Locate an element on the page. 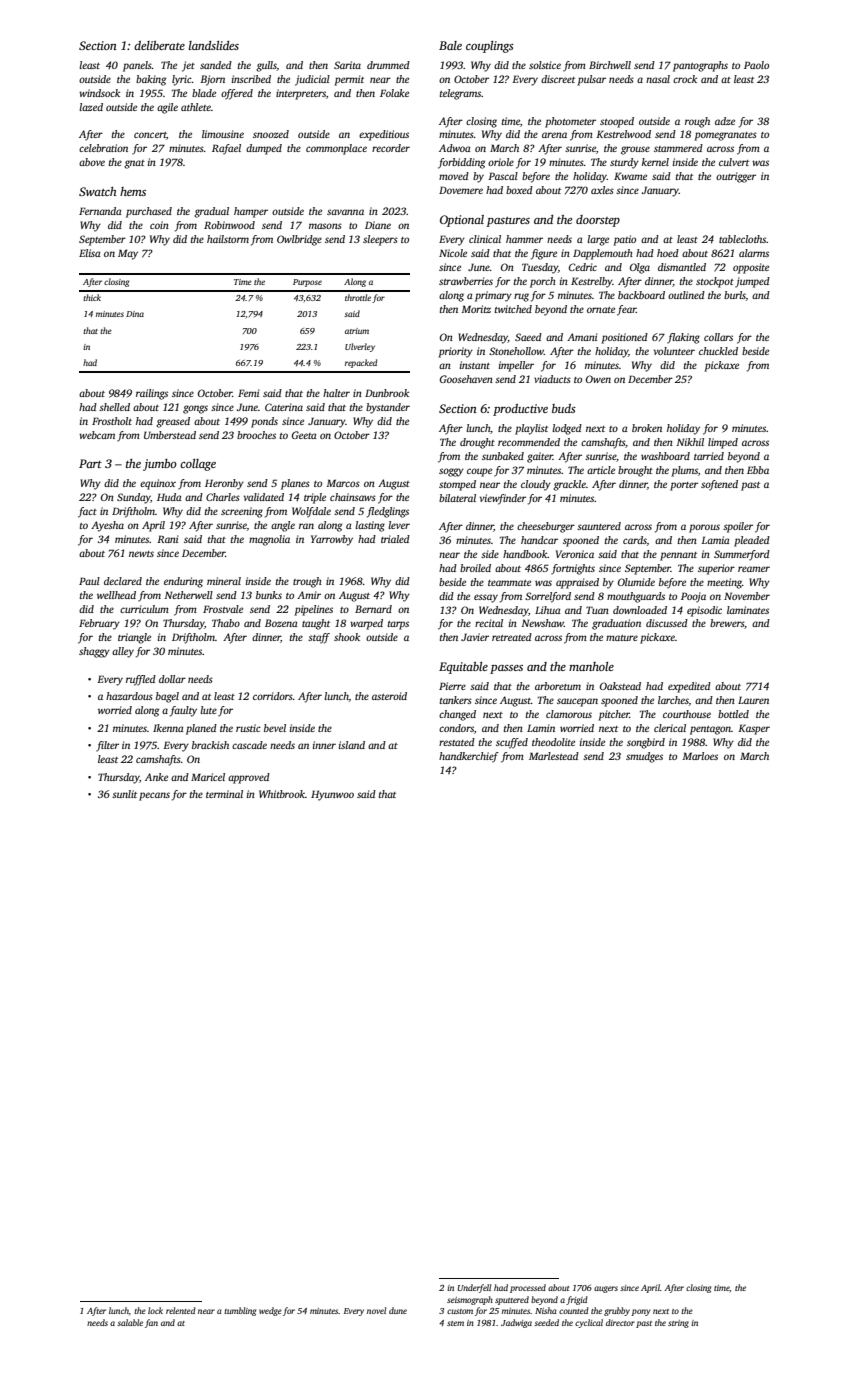 The width and height of the document is (849, 1400). lazed is located at coordinates (91, 107).
